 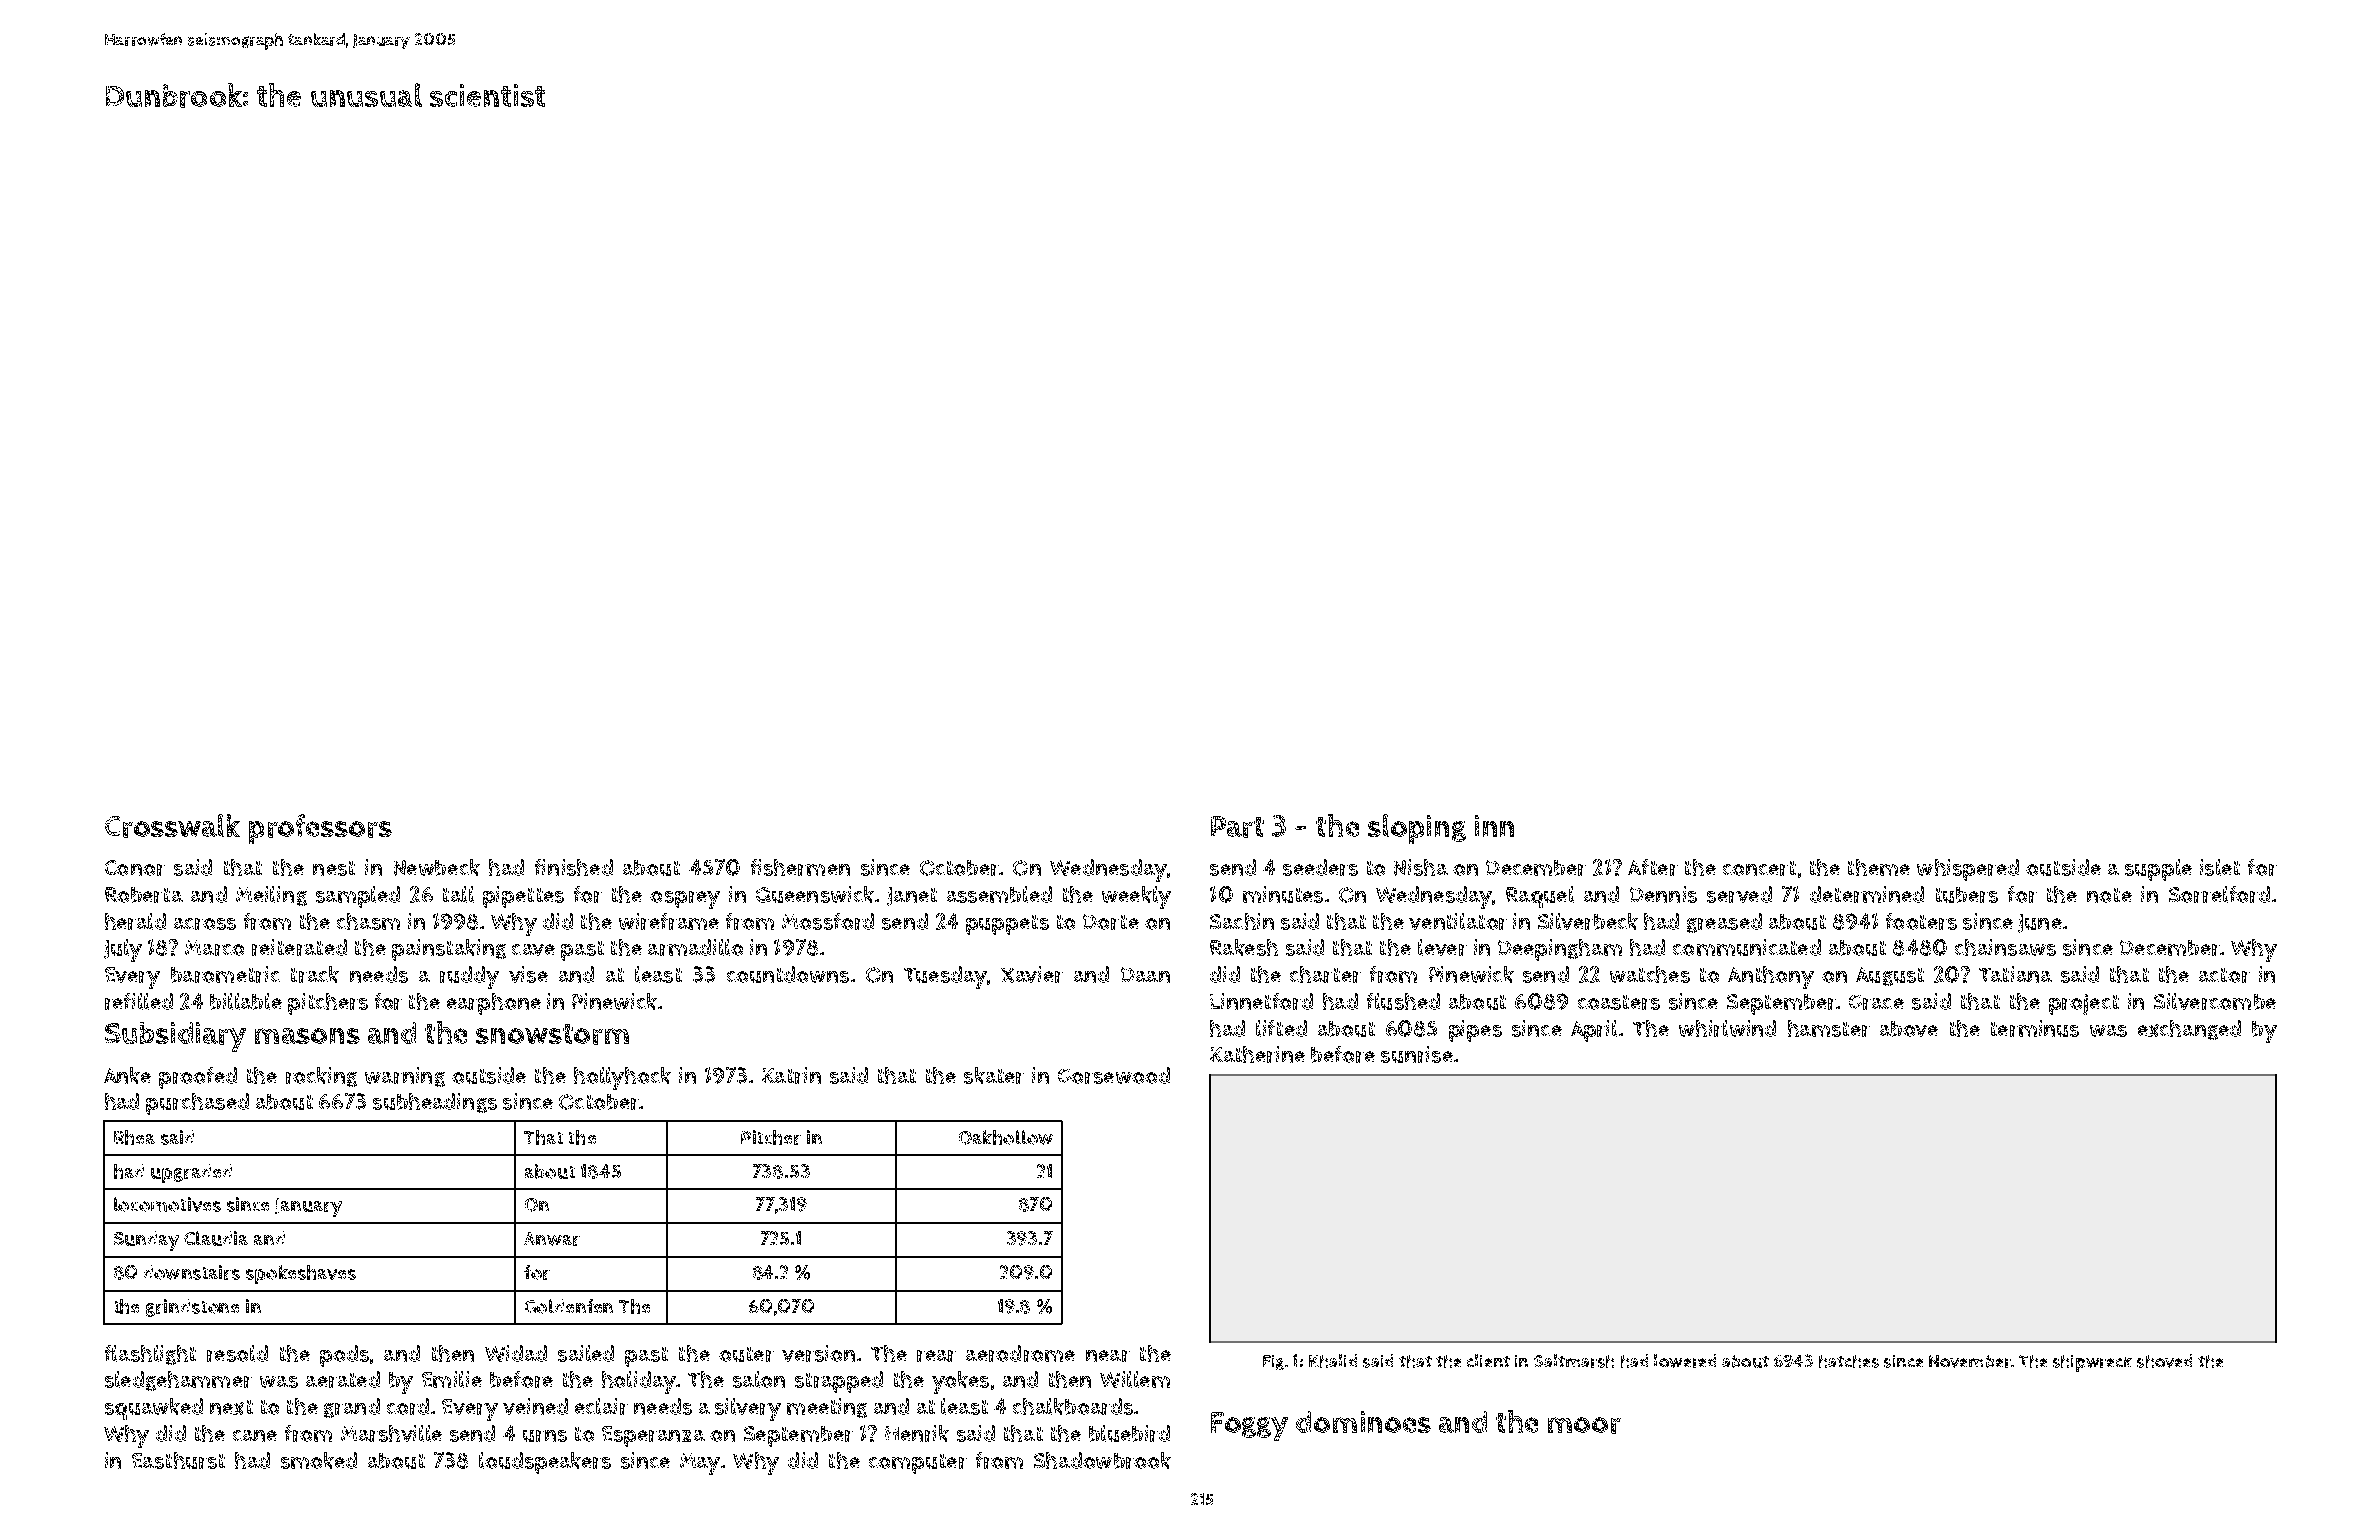 What do you see at coordinates (2164, 1361) in the image?
I see `shoved` at bounding box center [2164, 1361].
